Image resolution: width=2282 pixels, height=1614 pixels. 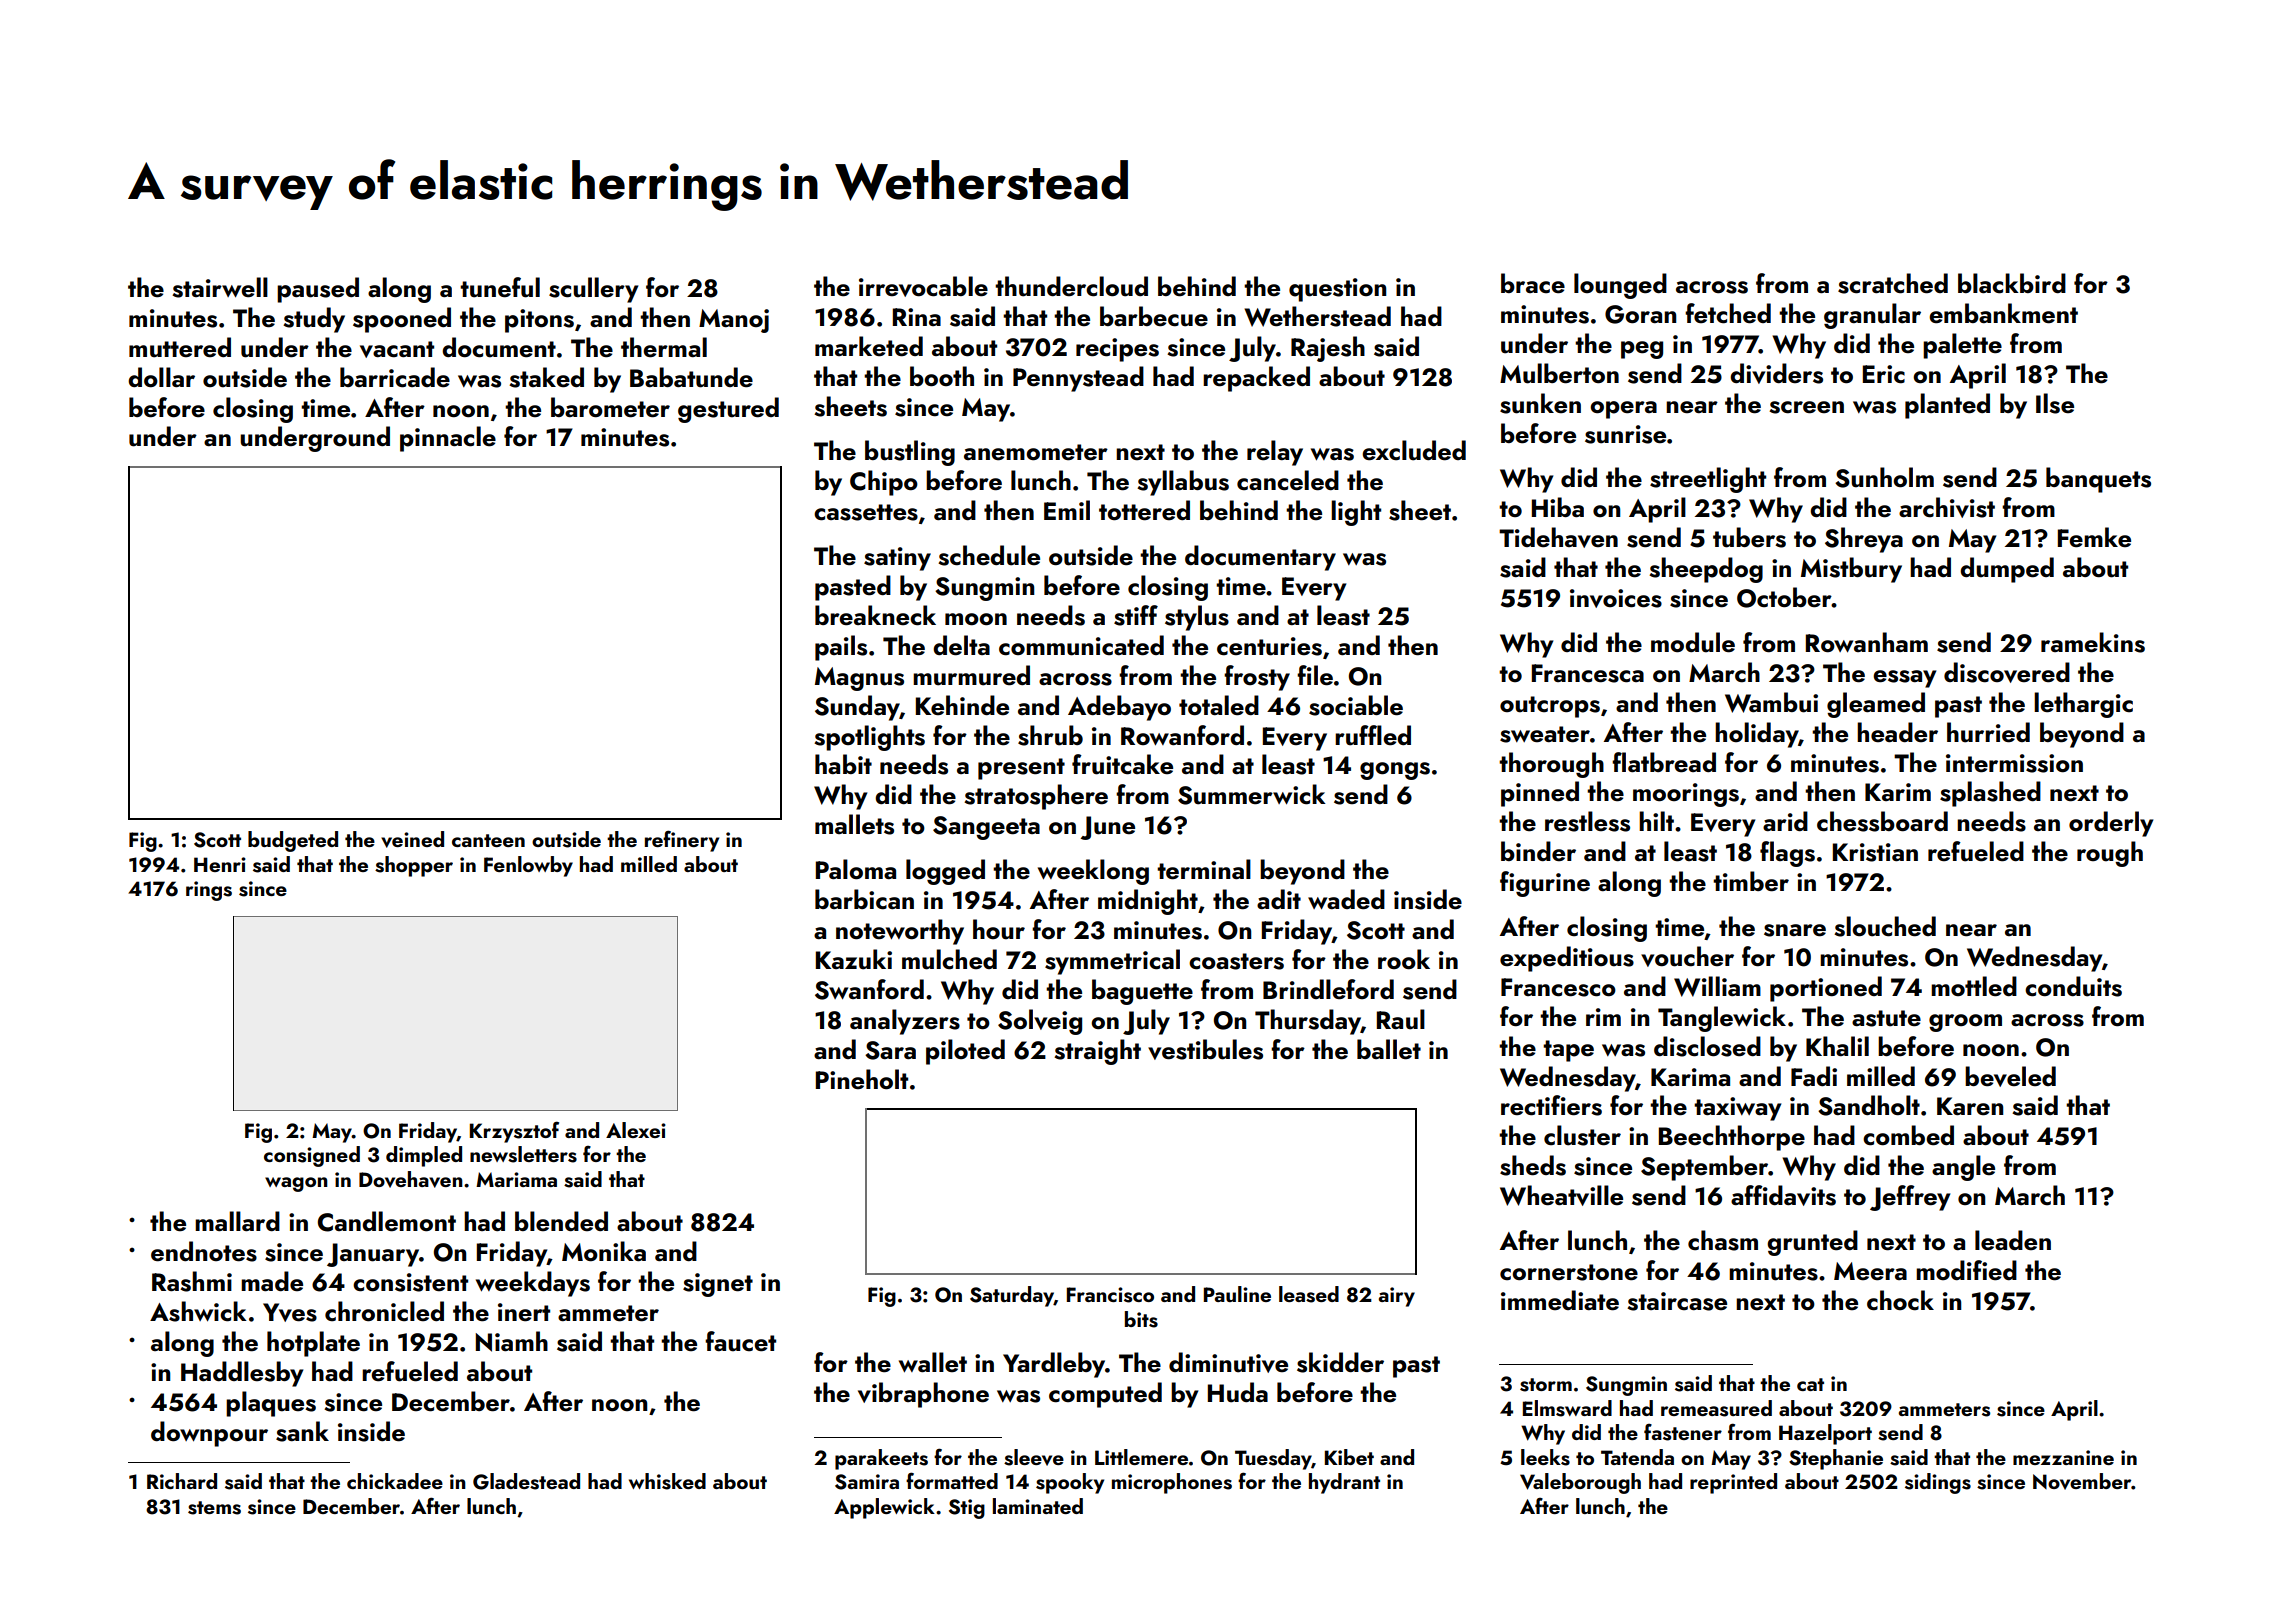 I want to click on pails, so click(x=841, y=648).
